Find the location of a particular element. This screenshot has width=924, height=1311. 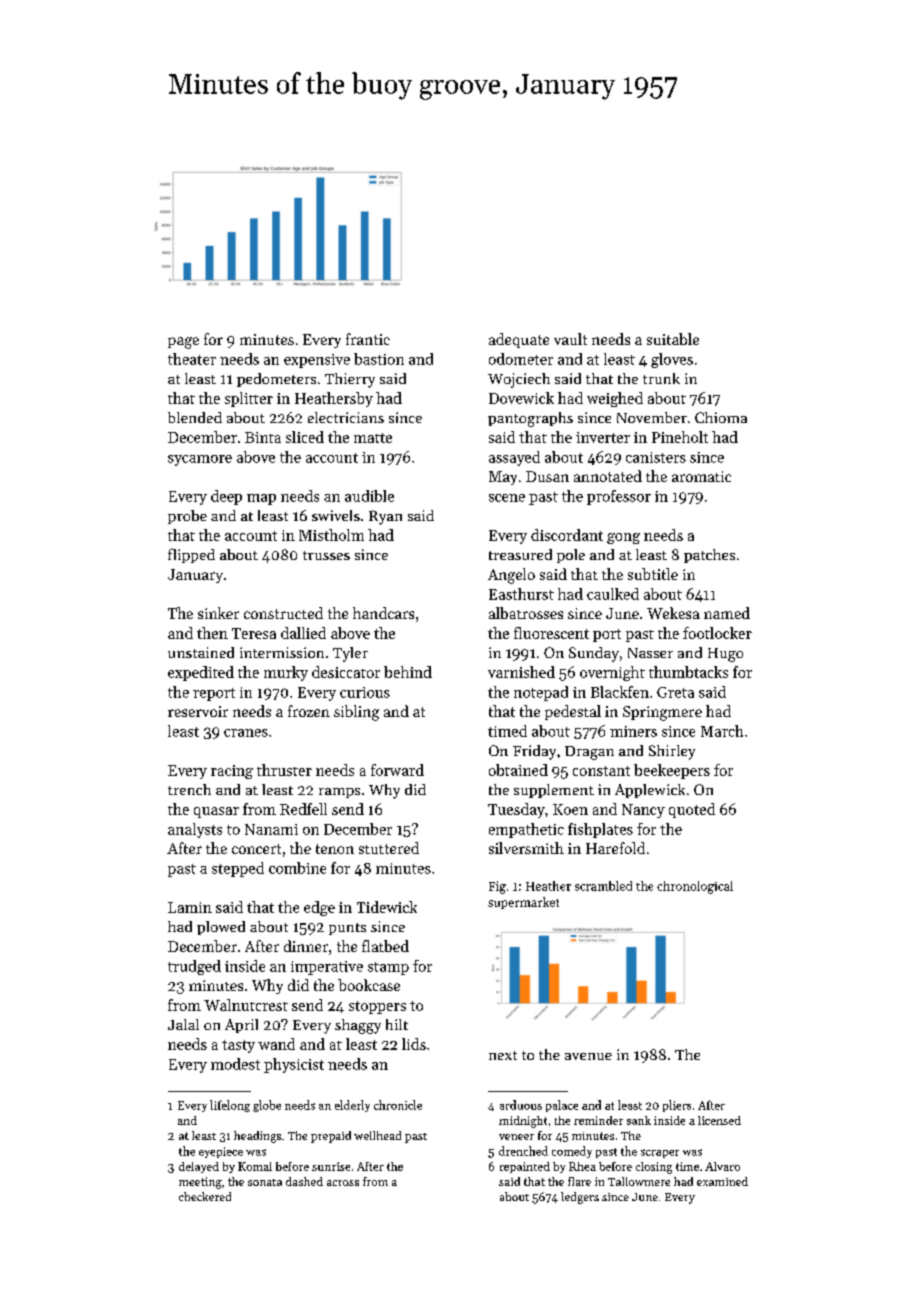

flare is located at coordinates (579, 1181).
